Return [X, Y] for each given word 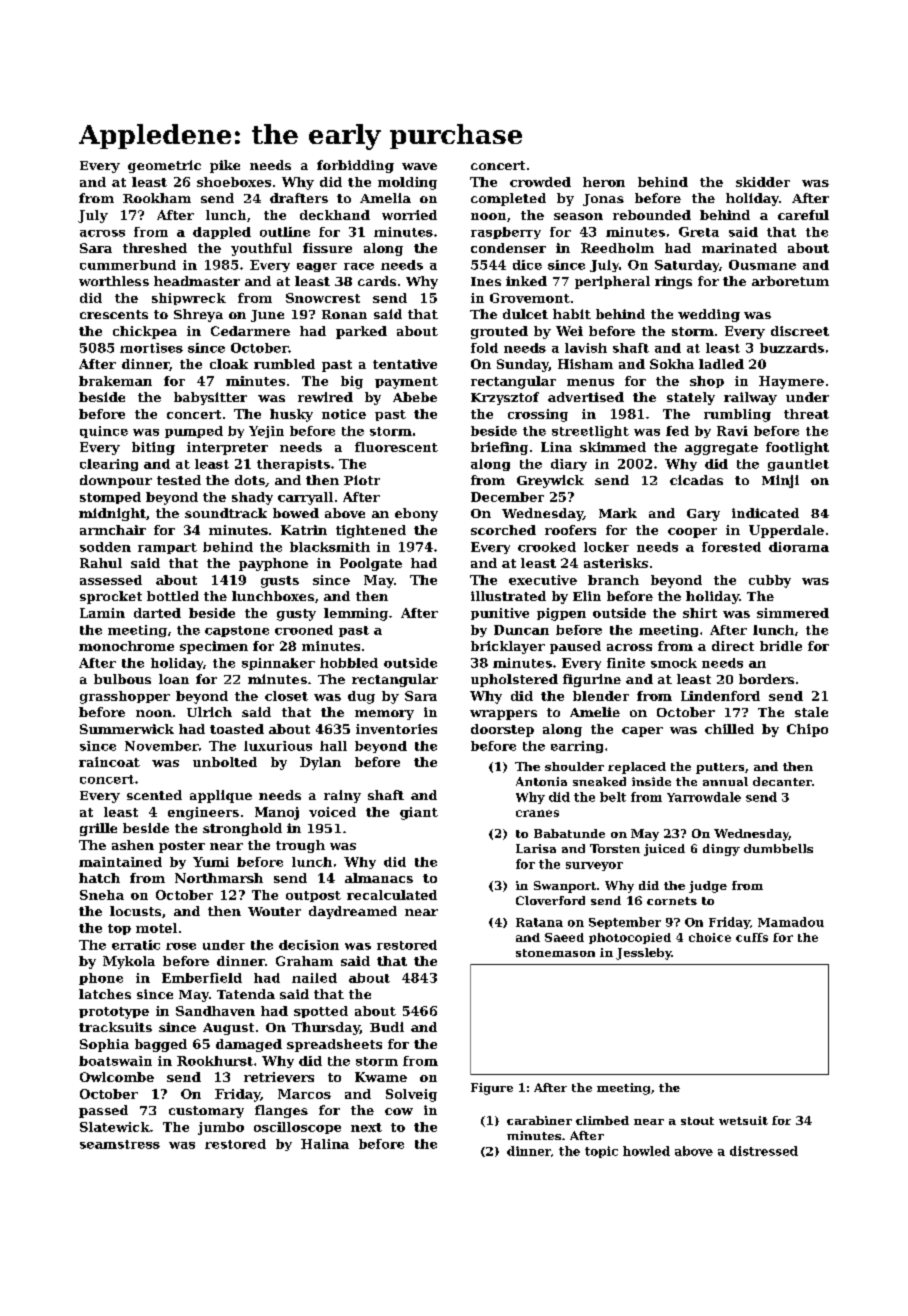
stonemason [555, 953]
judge [708, 887]
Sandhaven [215, 1011]
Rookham [157, 198]
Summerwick [127, 729]
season [578, 216]
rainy [342, 796]
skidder [763, 182]
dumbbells [778, 848]
